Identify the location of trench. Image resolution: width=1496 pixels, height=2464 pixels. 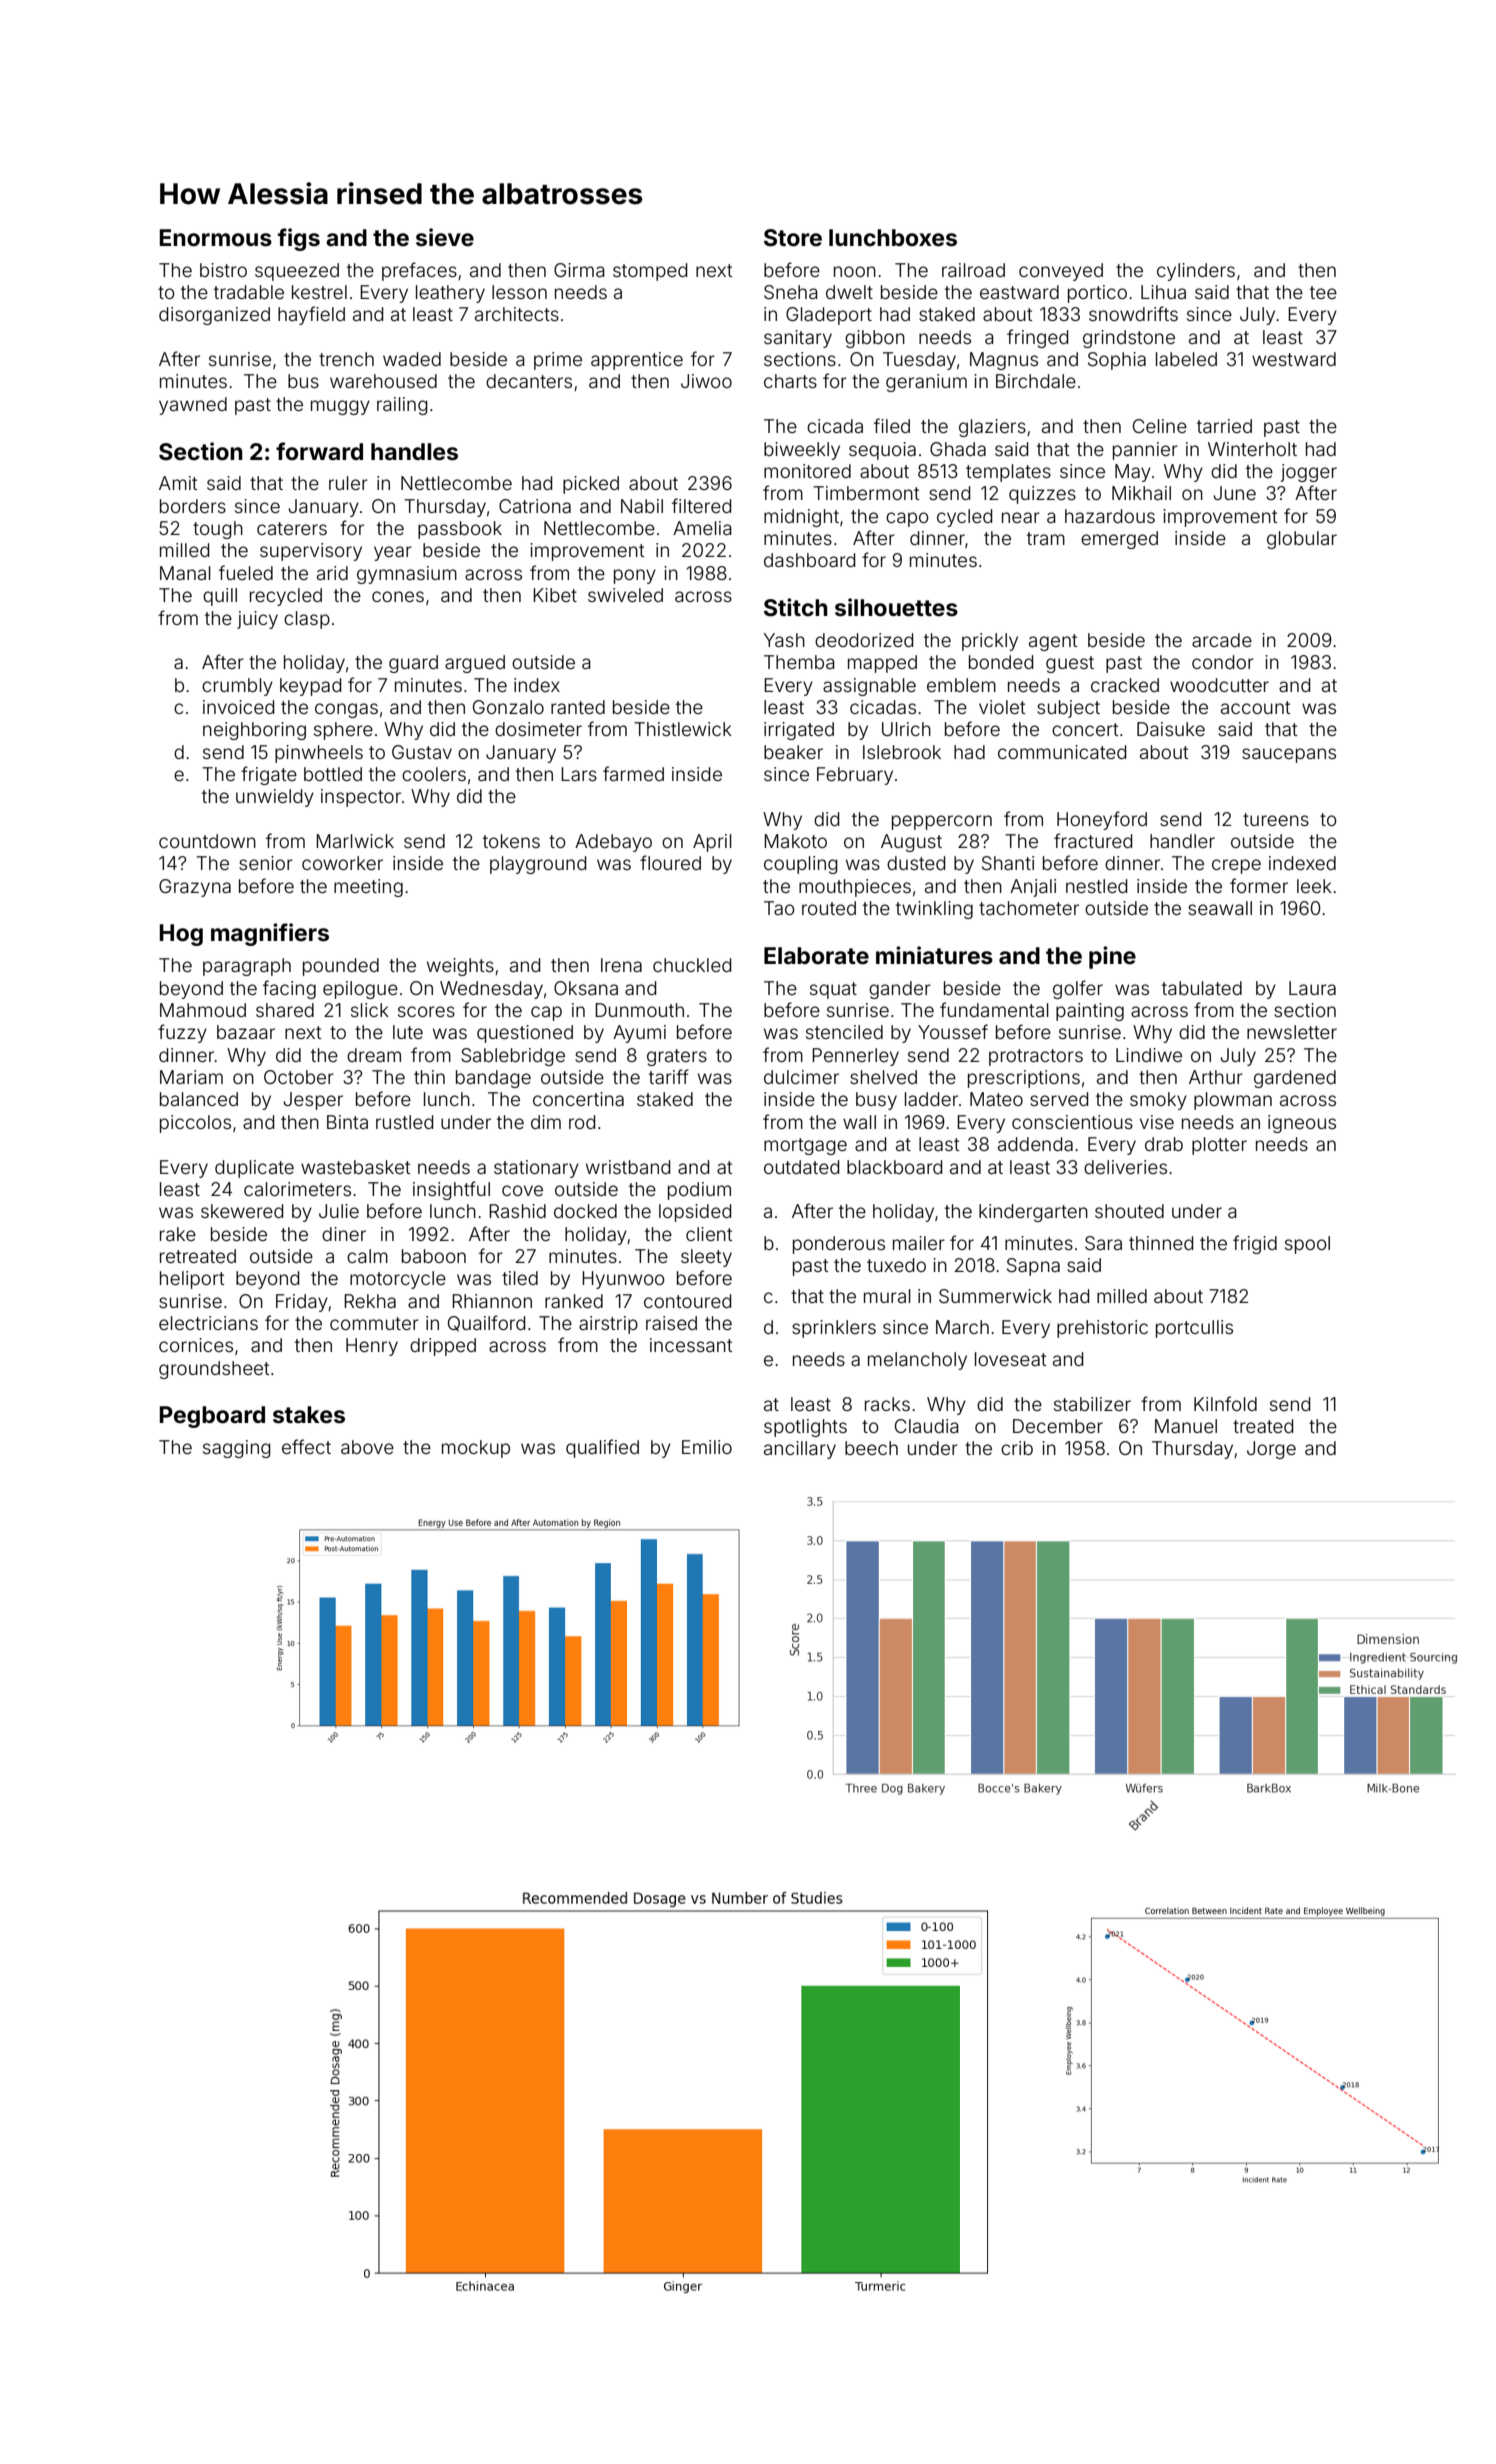
(346, 359).
